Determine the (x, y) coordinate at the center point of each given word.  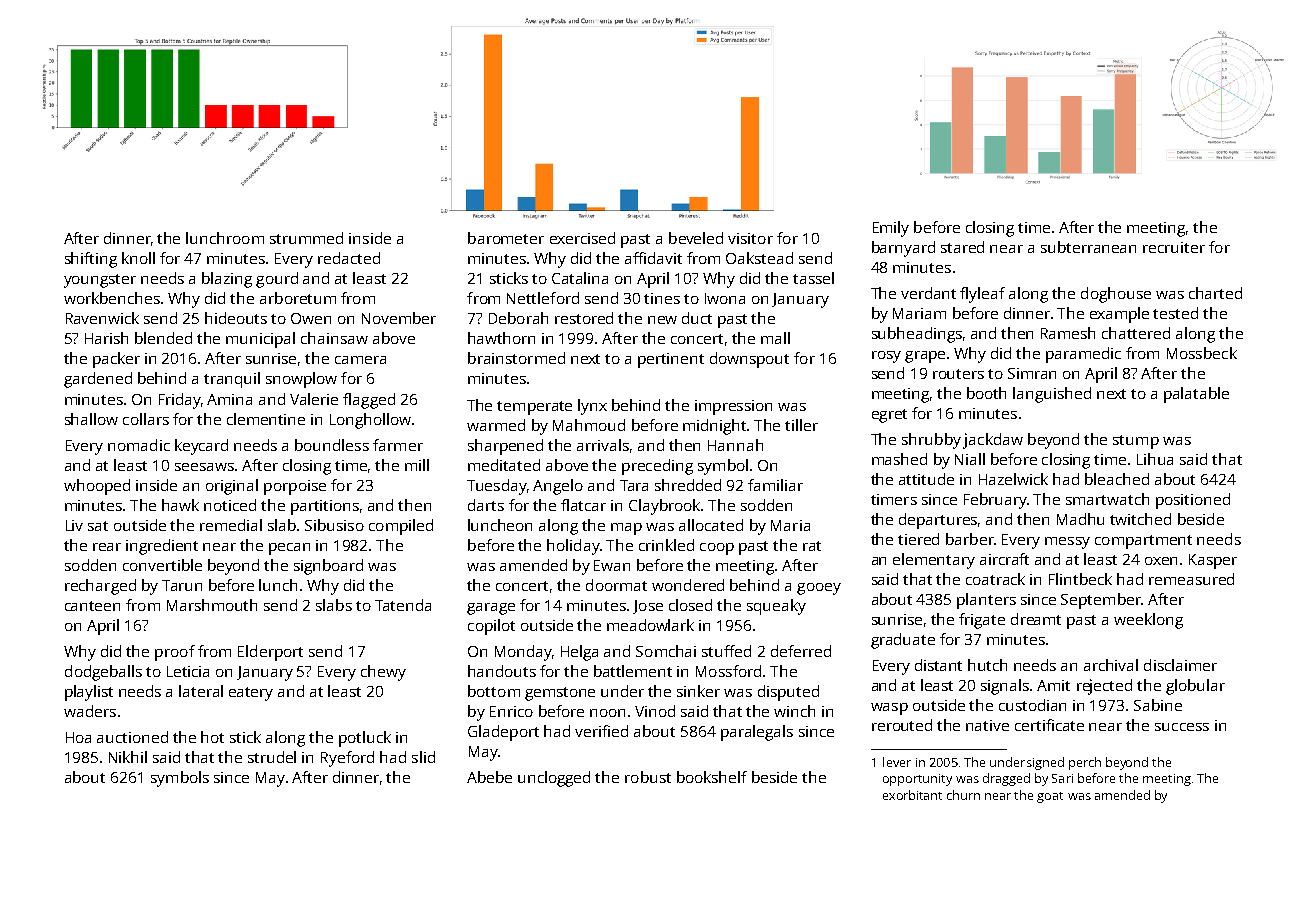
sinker (698, 691)
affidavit (653, 258)
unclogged (554, 779)
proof (175, 653)
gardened (98, 380)
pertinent (671, 360)
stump (1136, 442)
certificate (1049, 725)
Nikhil (128, 757)
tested (1175, 313)
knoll (138, 258)
